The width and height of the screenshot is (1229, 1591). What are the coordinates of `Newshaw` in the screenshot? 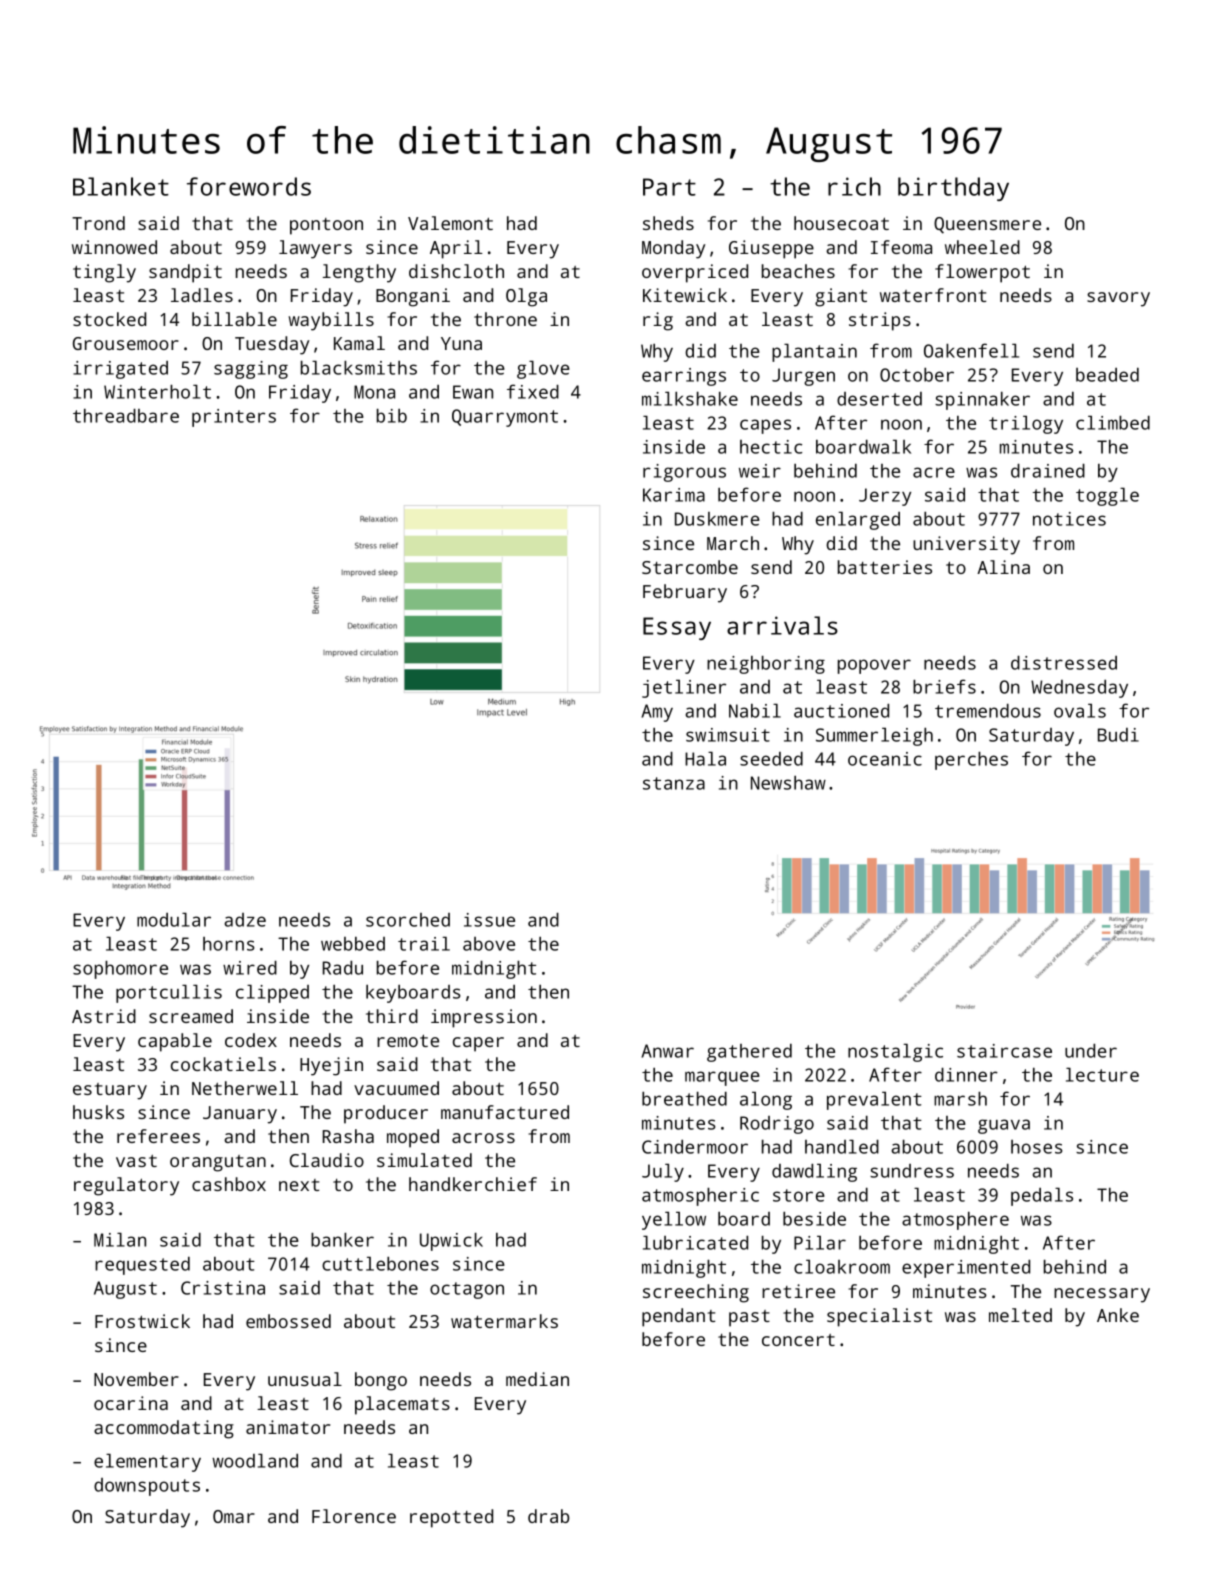 It's located at (788, 783).
